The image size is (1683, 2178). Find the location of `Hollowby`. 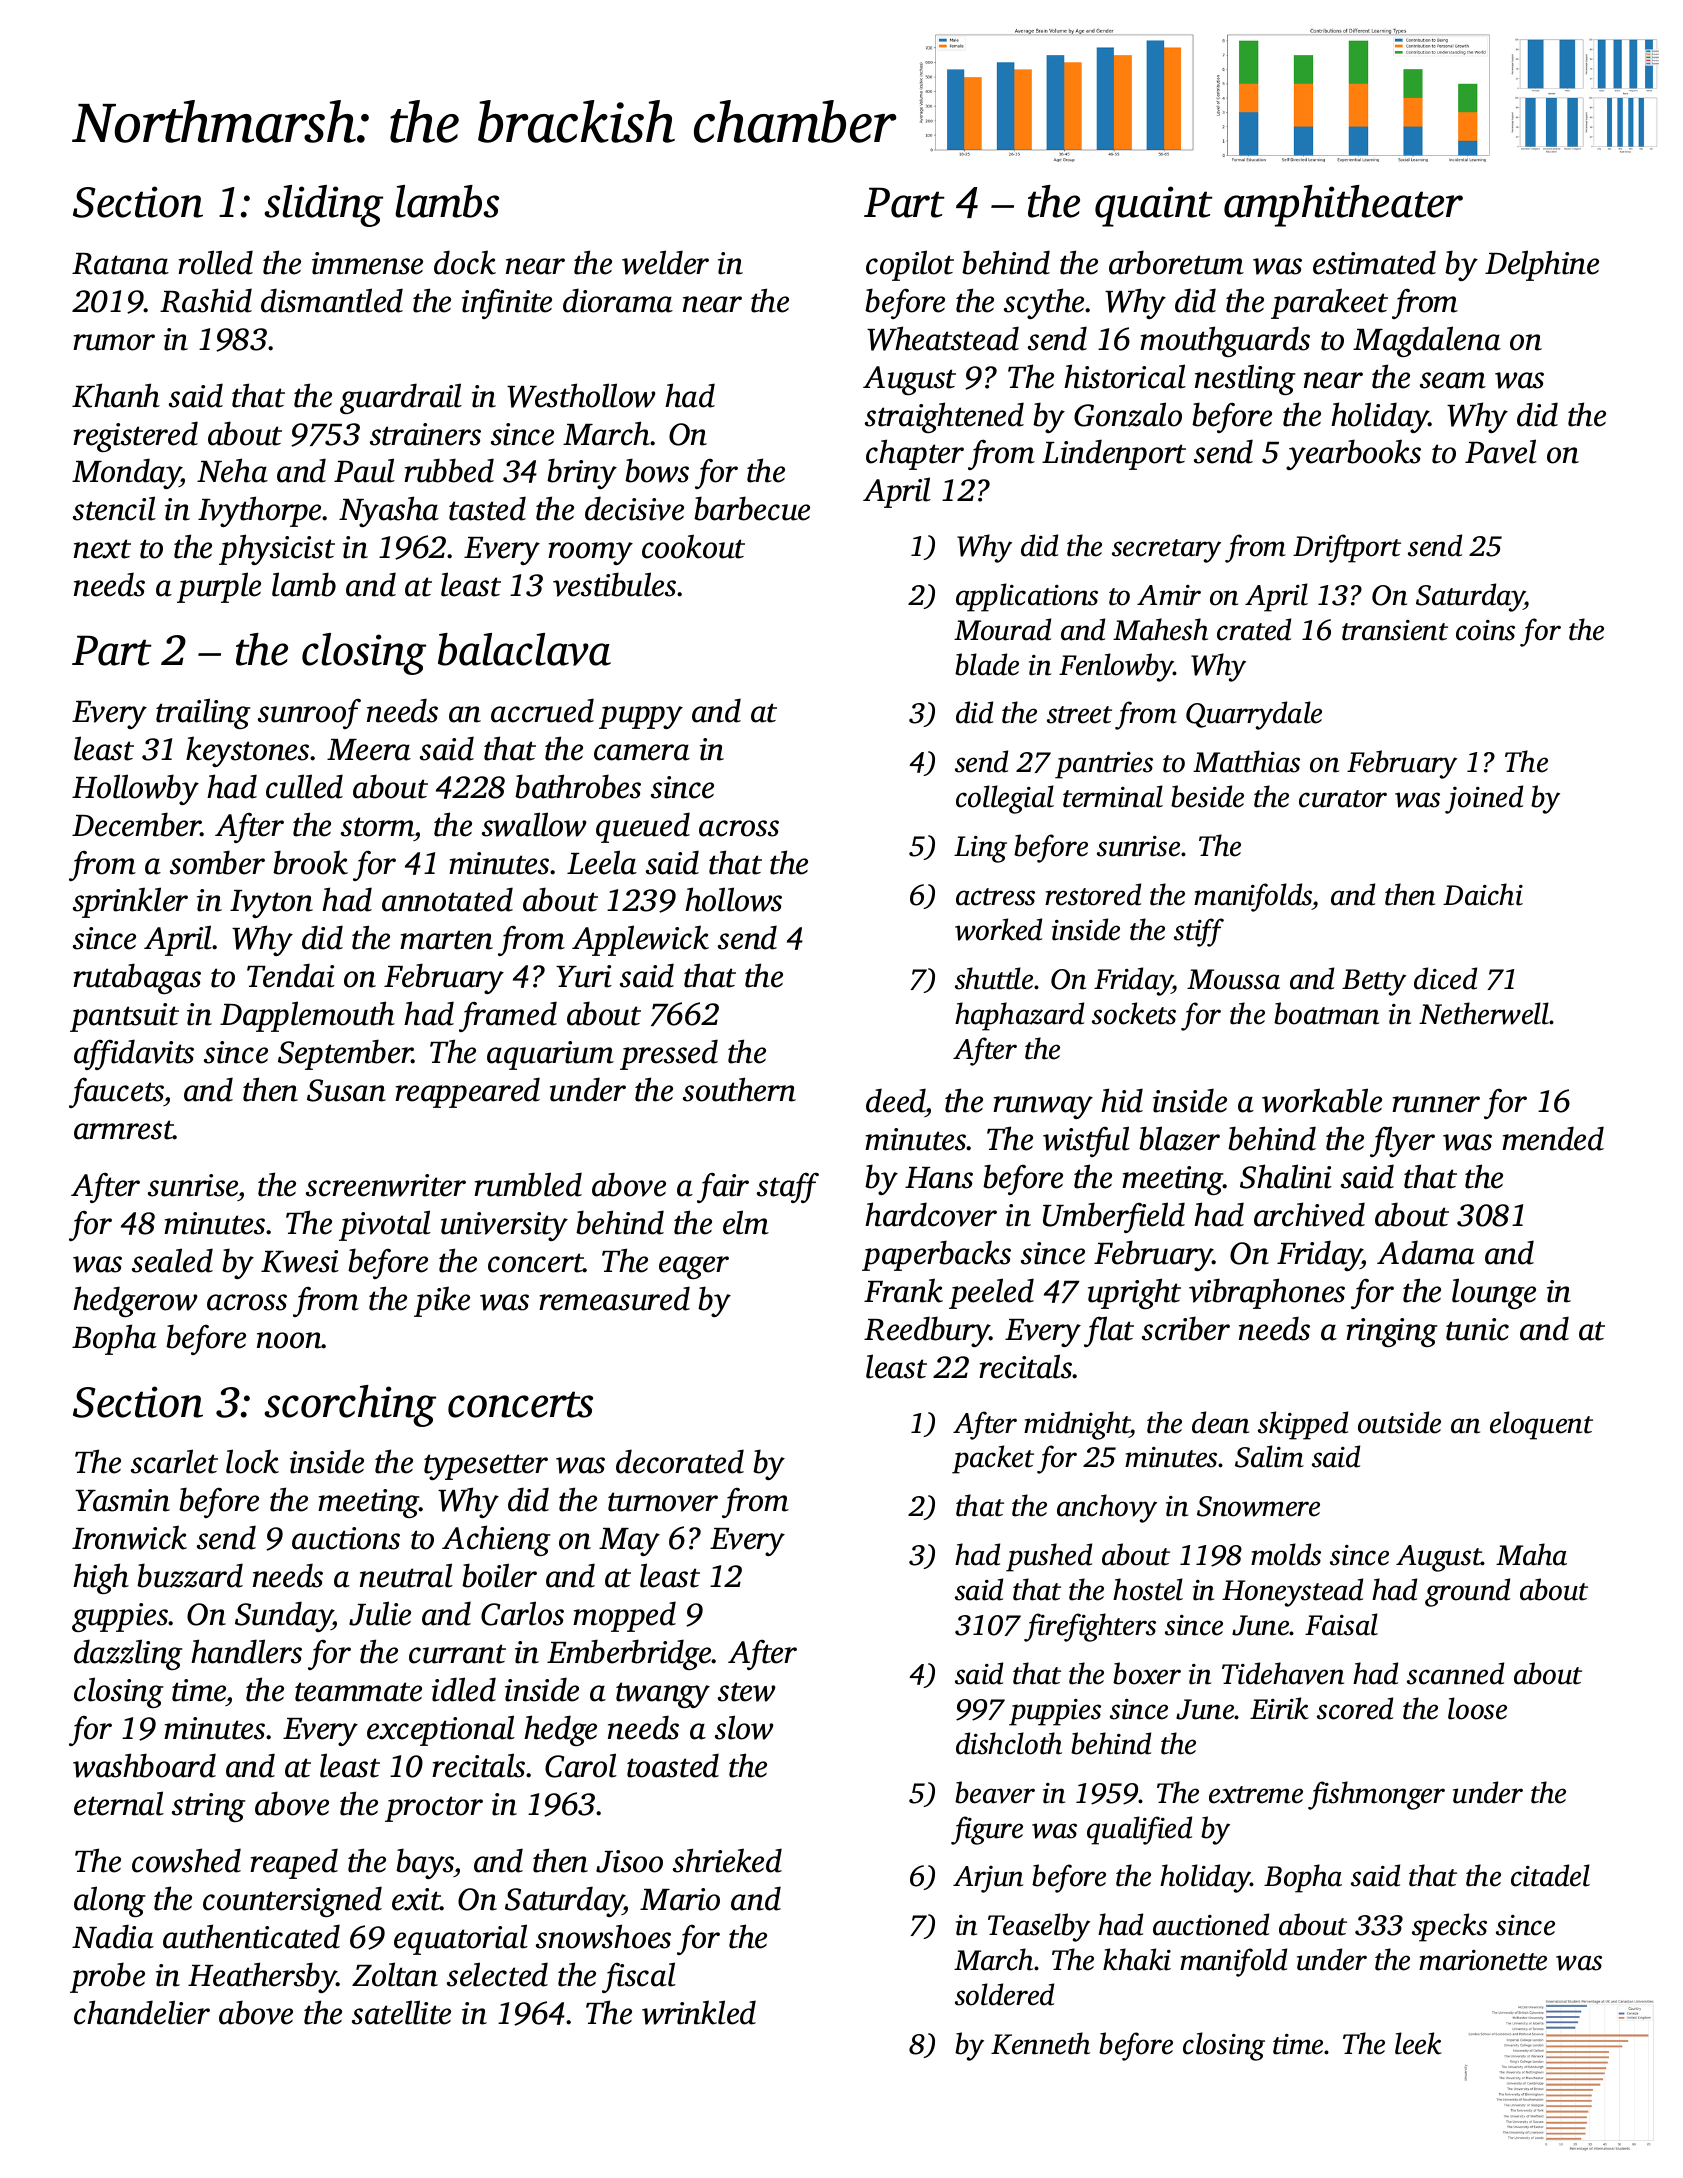

Hollowby is located at coordinates (135, 789).
